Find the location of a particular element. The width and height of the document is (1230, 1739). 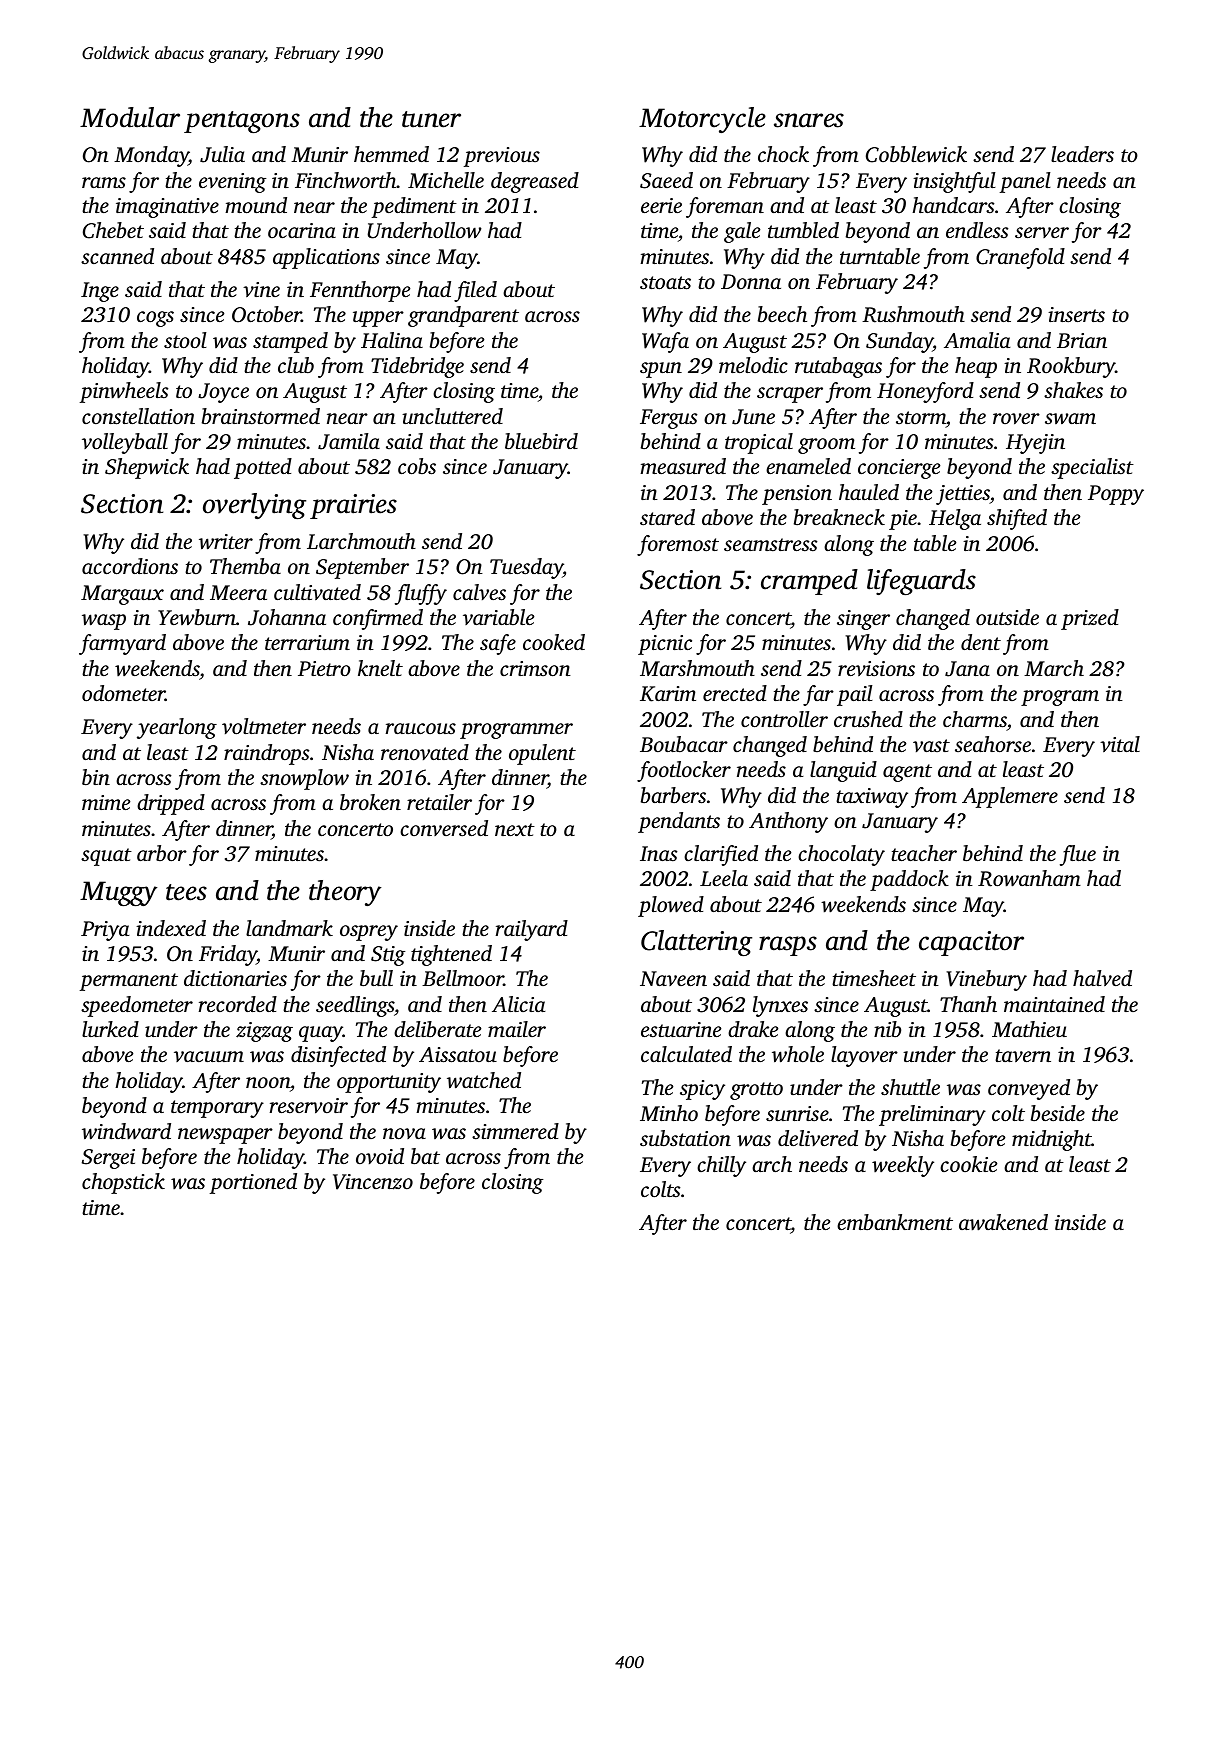

Motorcycle is located at coordinates (702, 120).
